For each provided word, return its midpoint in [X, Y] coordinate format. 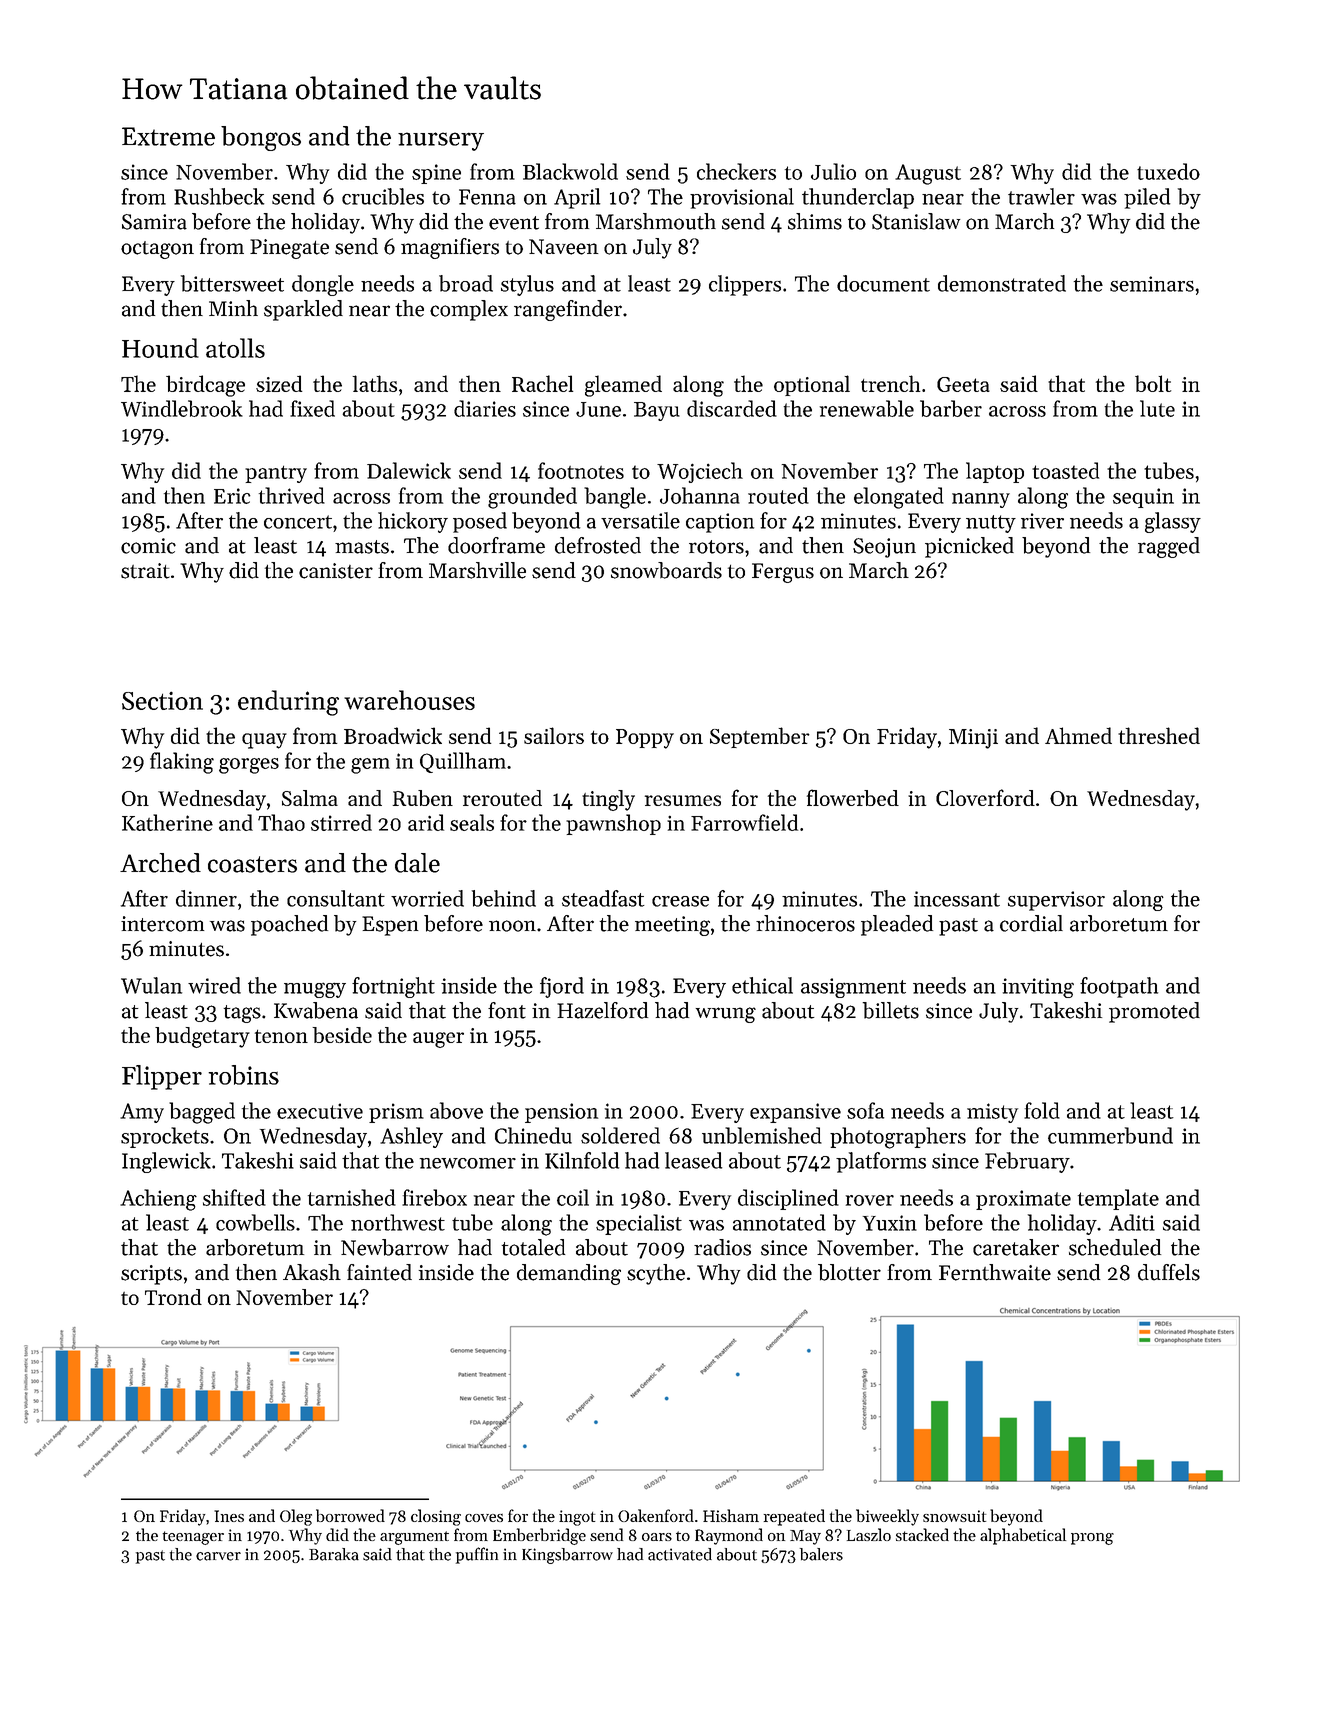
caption [720, 523]
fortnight [393, 987]
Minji [973, 739]
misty [992, 1113]
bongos [261, 138]
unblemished [762, 1135]
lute [1157, 408]
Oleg [296, 1517]
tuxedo [1168, 171]
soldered [620, 1135]
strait [145, 571]
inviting [1038, 988]
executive [320, 1111]
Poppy [645, 739]
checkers [736, 171]
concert [298, 522]
